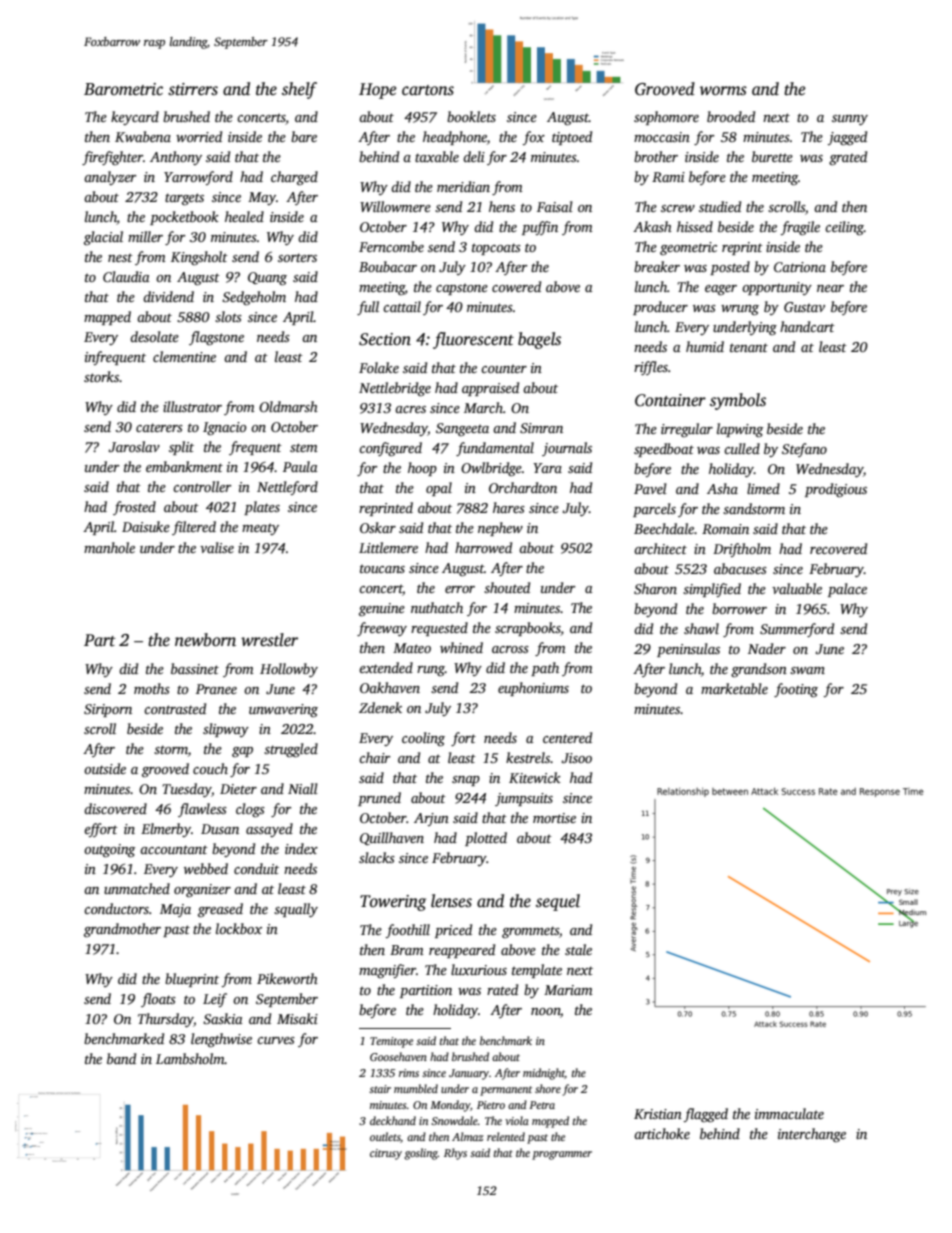 This screenshot has height=1233, width=952. What do you see at coordinates (491, 469) in the screenshot?
I see `Owlbridge` at bounding box center [491, 469].
